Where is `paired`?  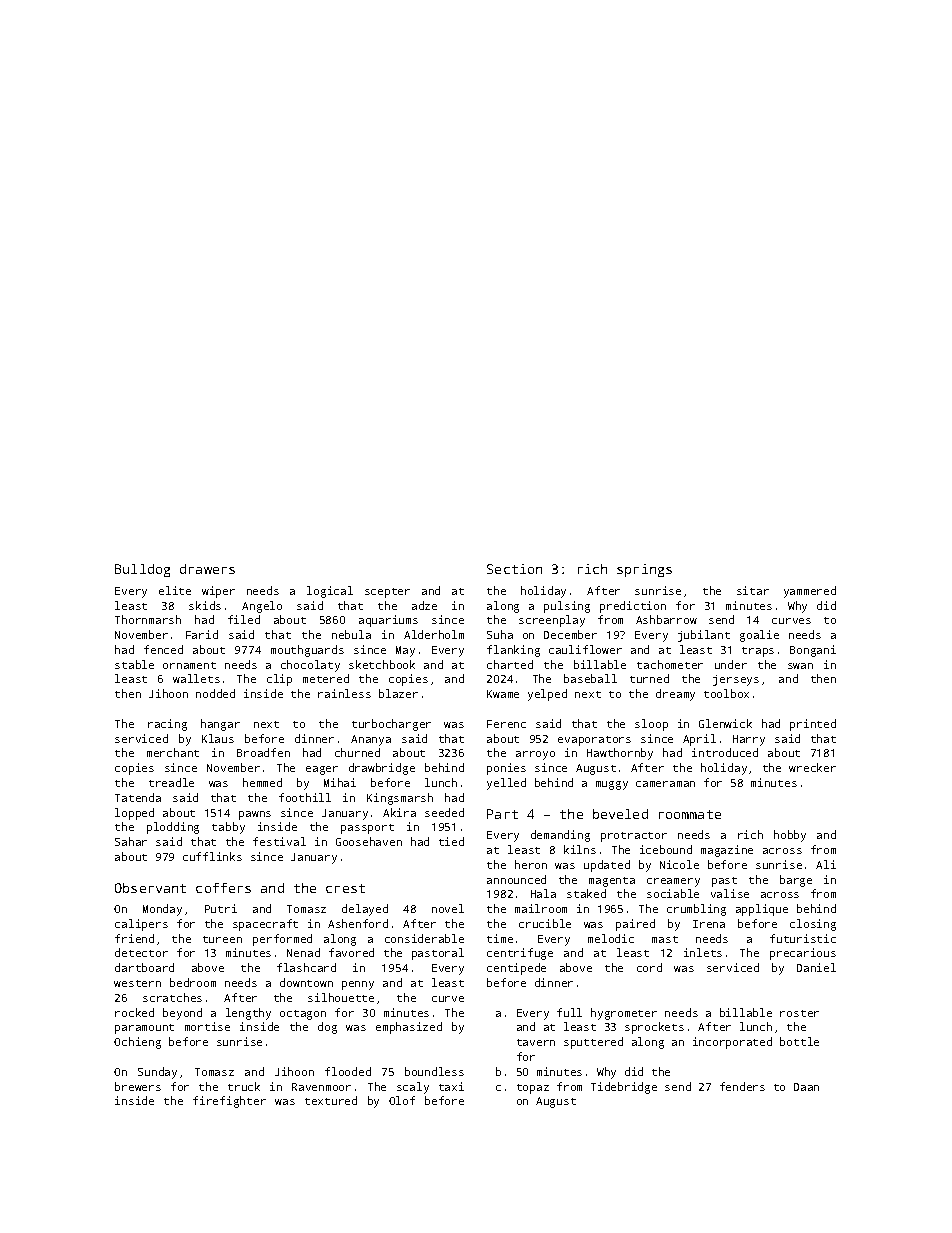 paired is located at coordinates (635, 925).
